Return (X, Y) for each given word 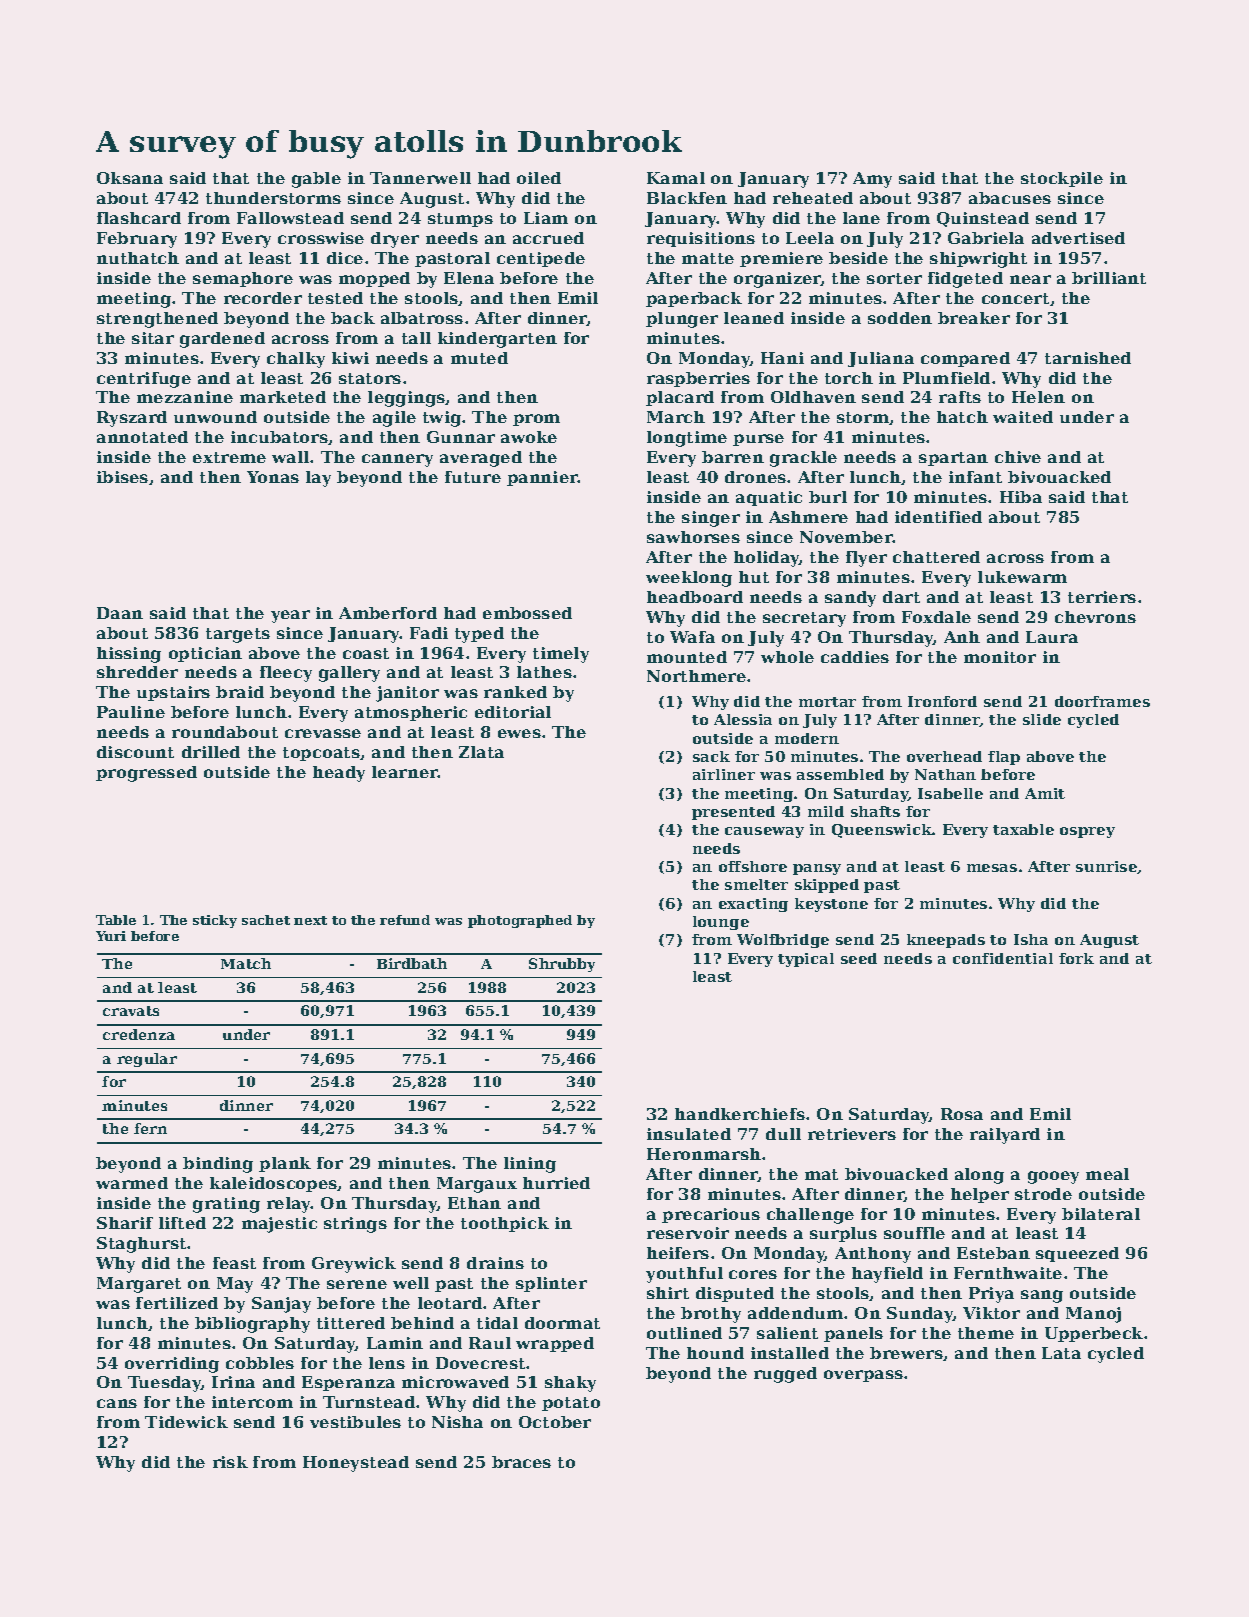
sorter (894, 278)
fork (1076, 958)
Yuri (111, 936)
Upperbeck (1094, 1334)
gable (316, 180)
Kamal (676, 178)
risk (230, 1462)
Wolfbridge (783, 941)
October (555, 1422)
